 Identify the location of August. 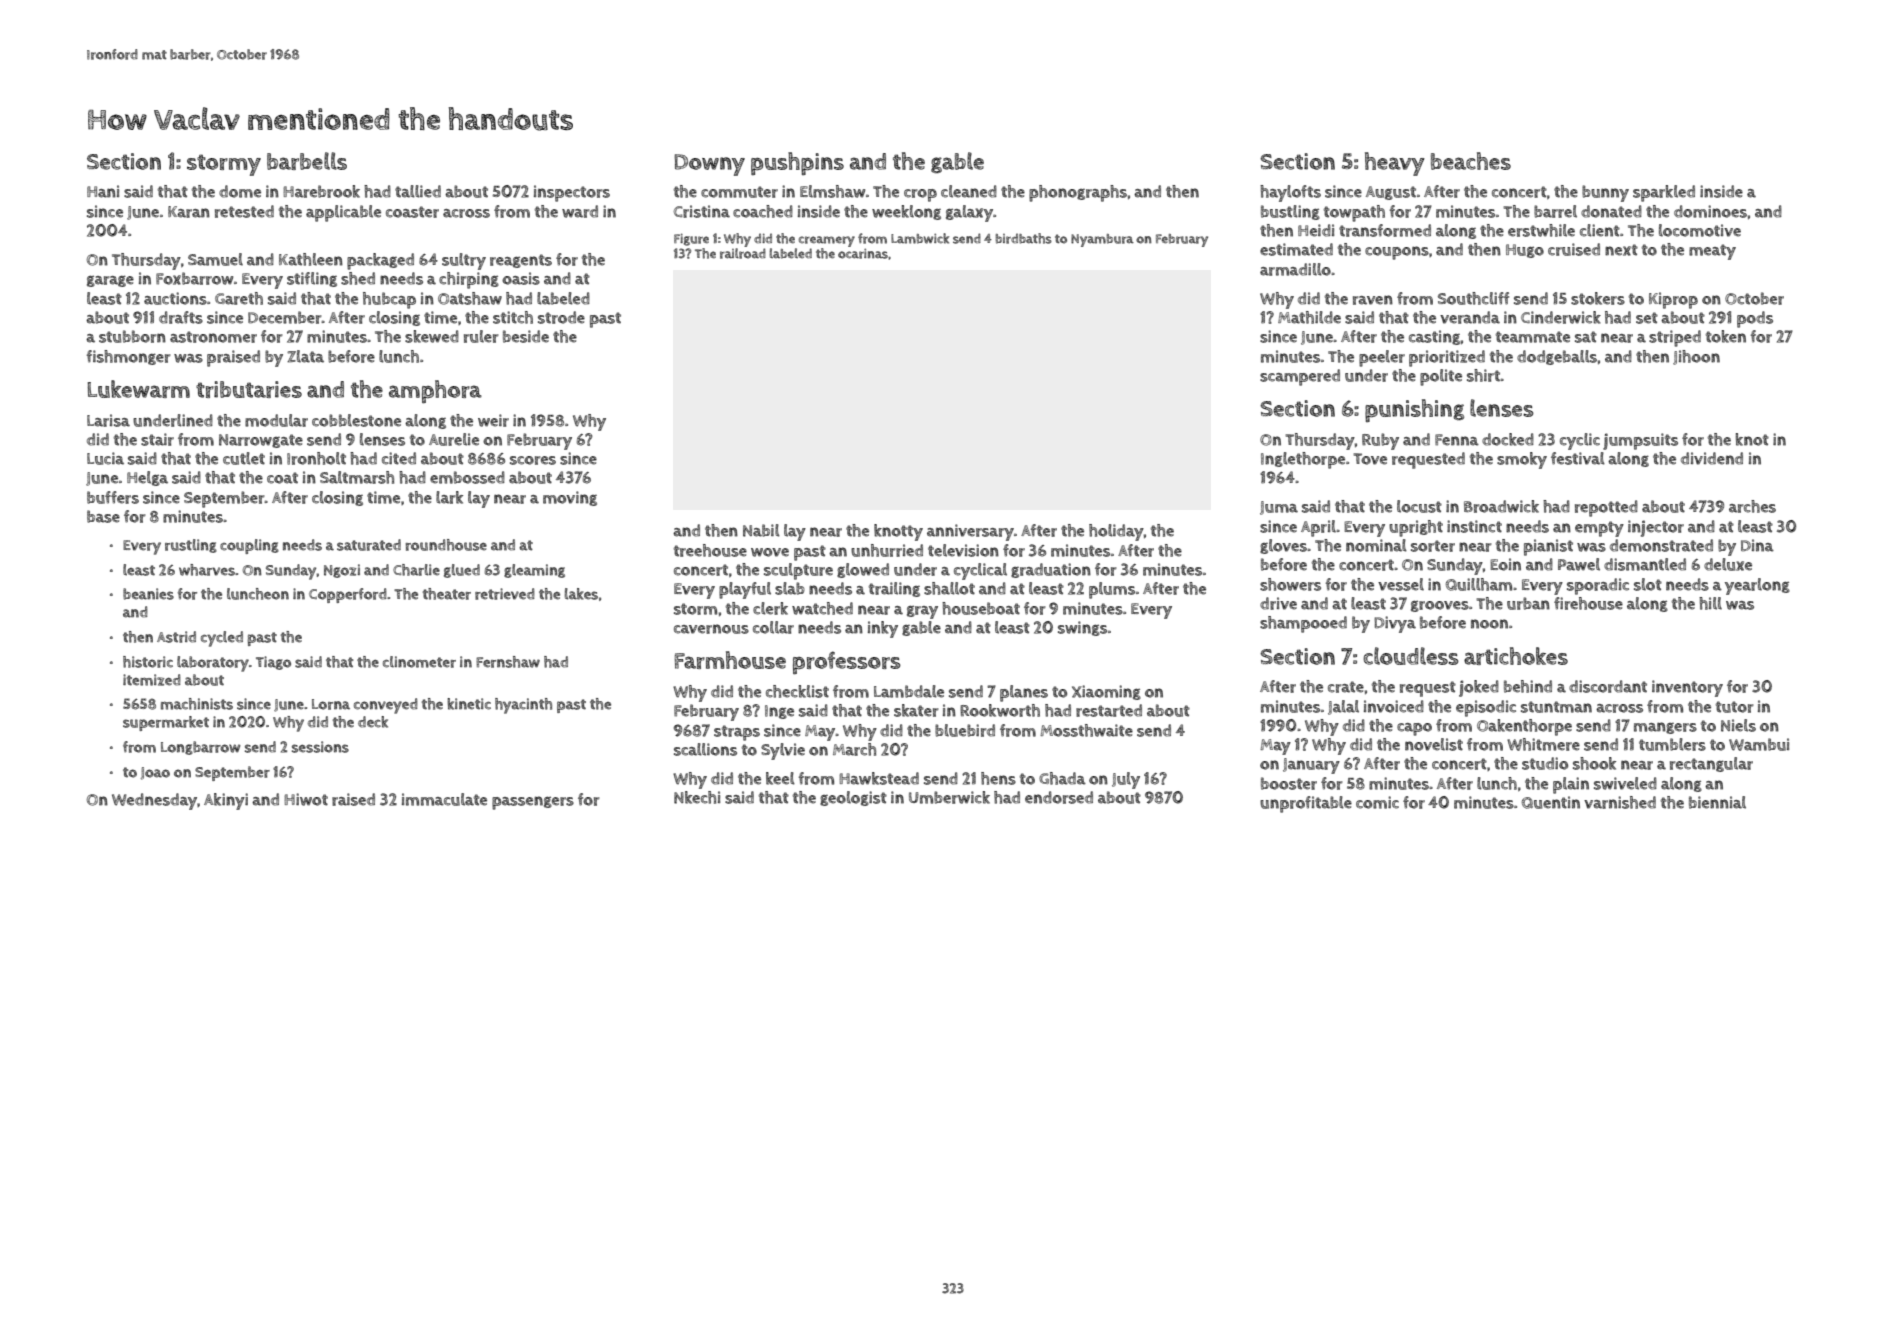
(1391, 193).
